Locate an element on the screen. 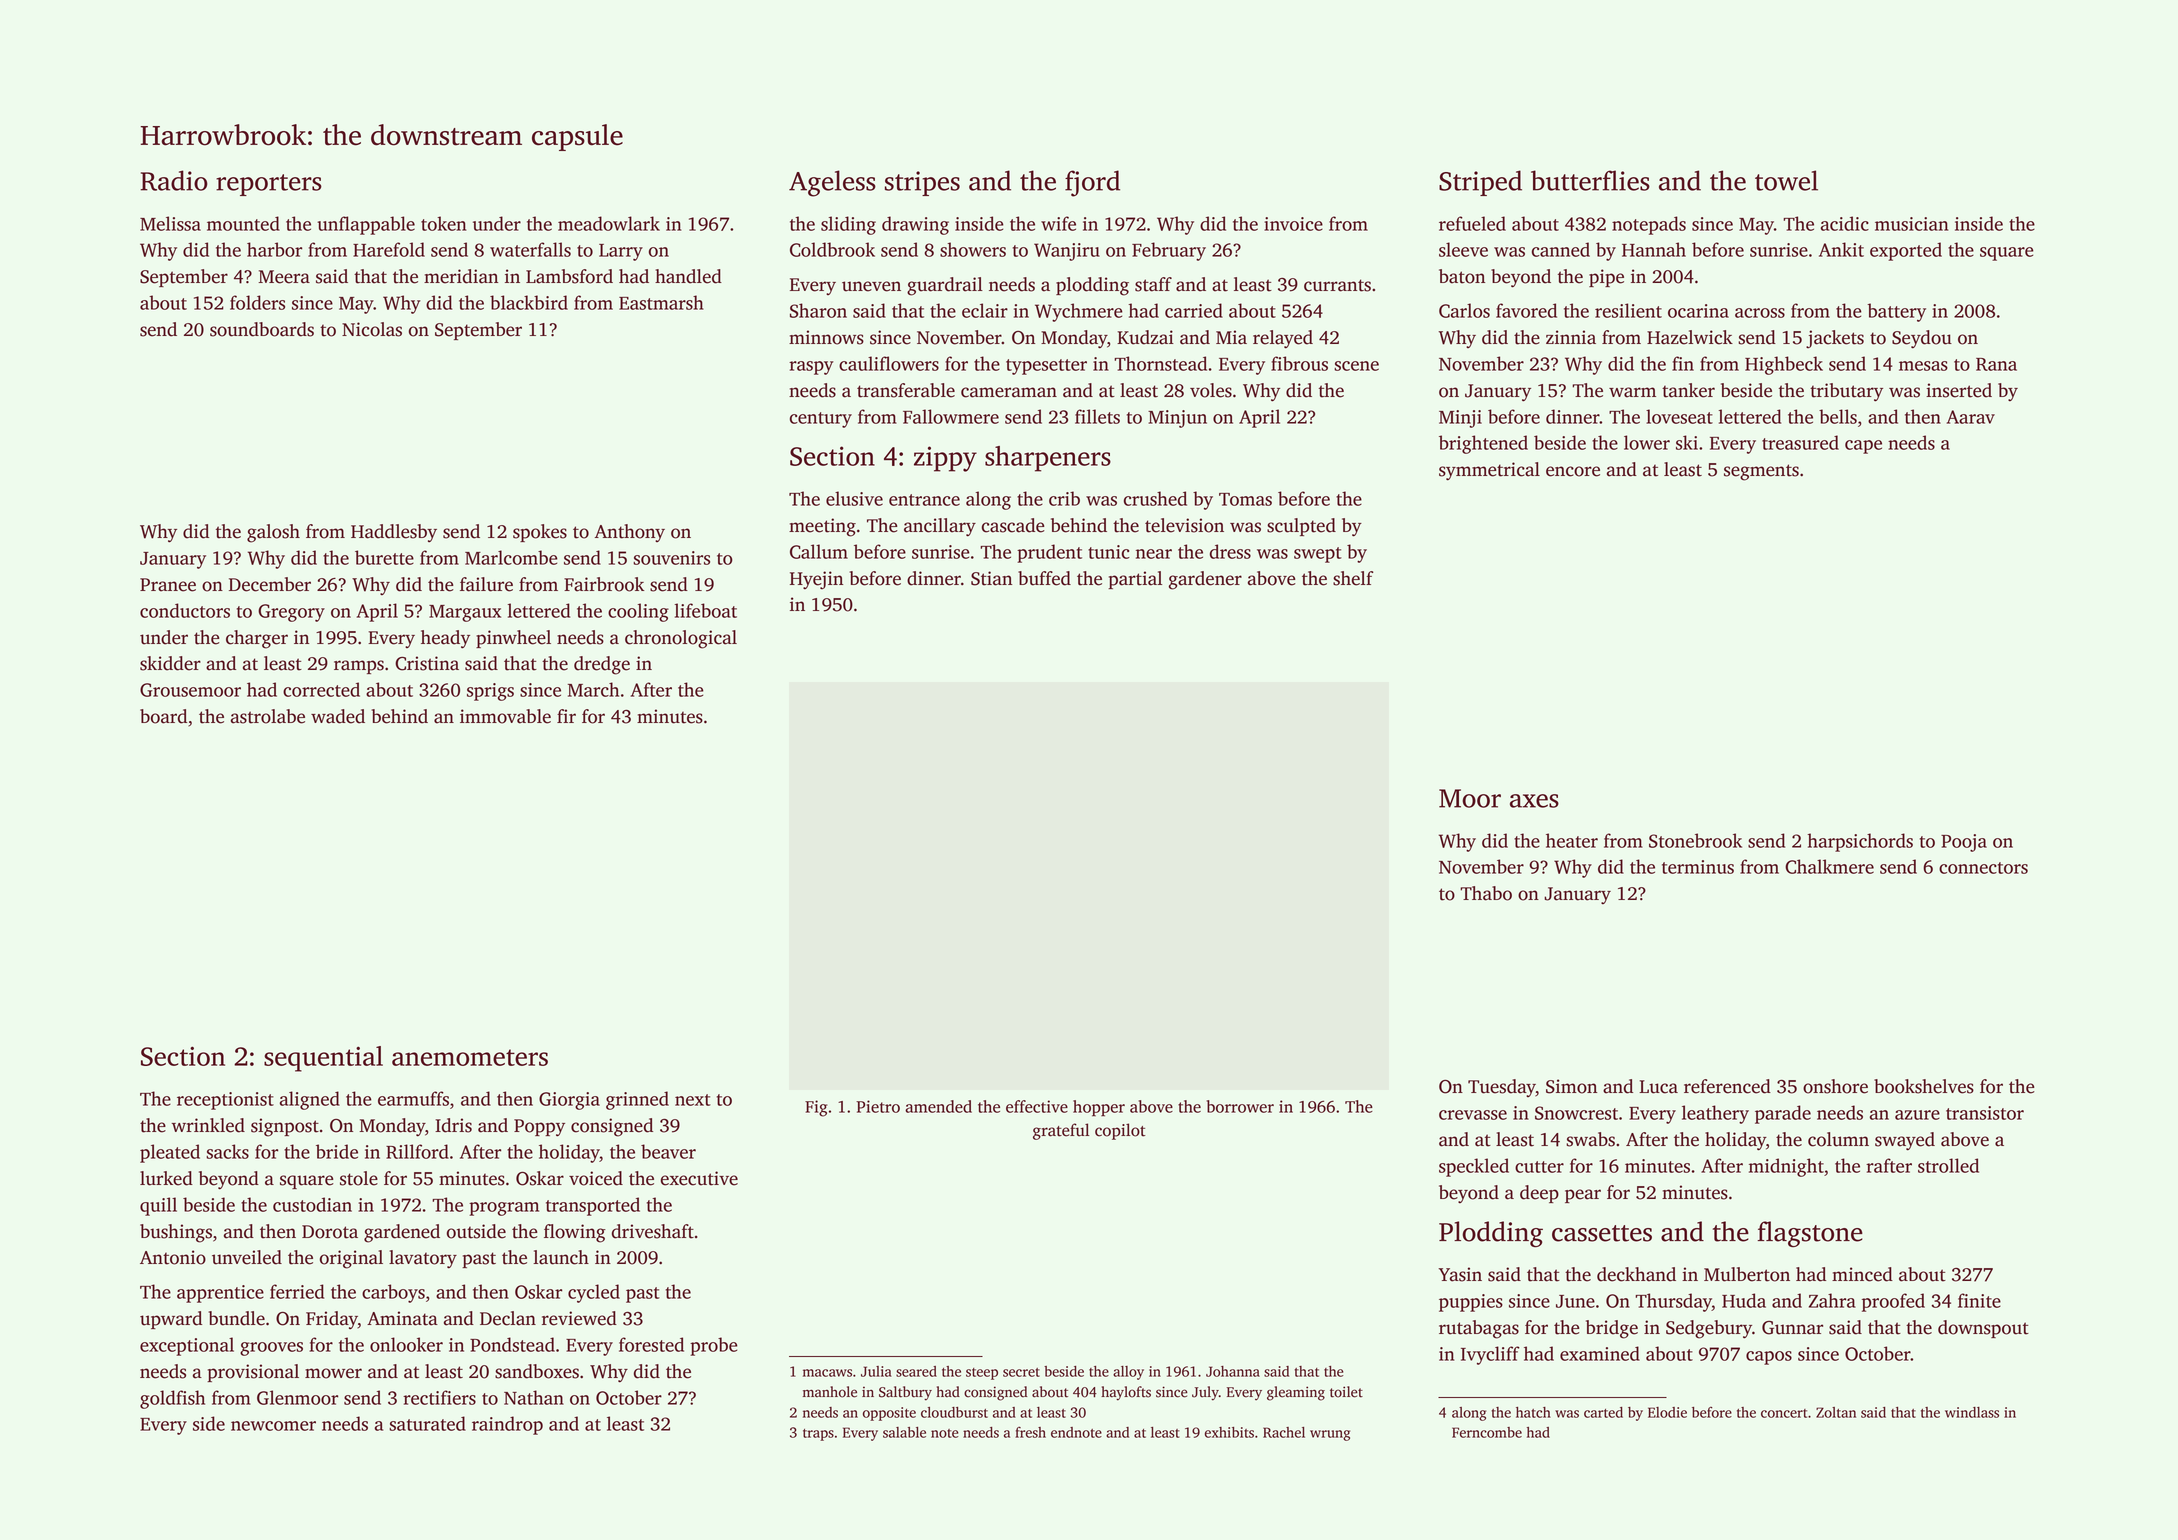  gardener is located at coordinates (1205, 580).
